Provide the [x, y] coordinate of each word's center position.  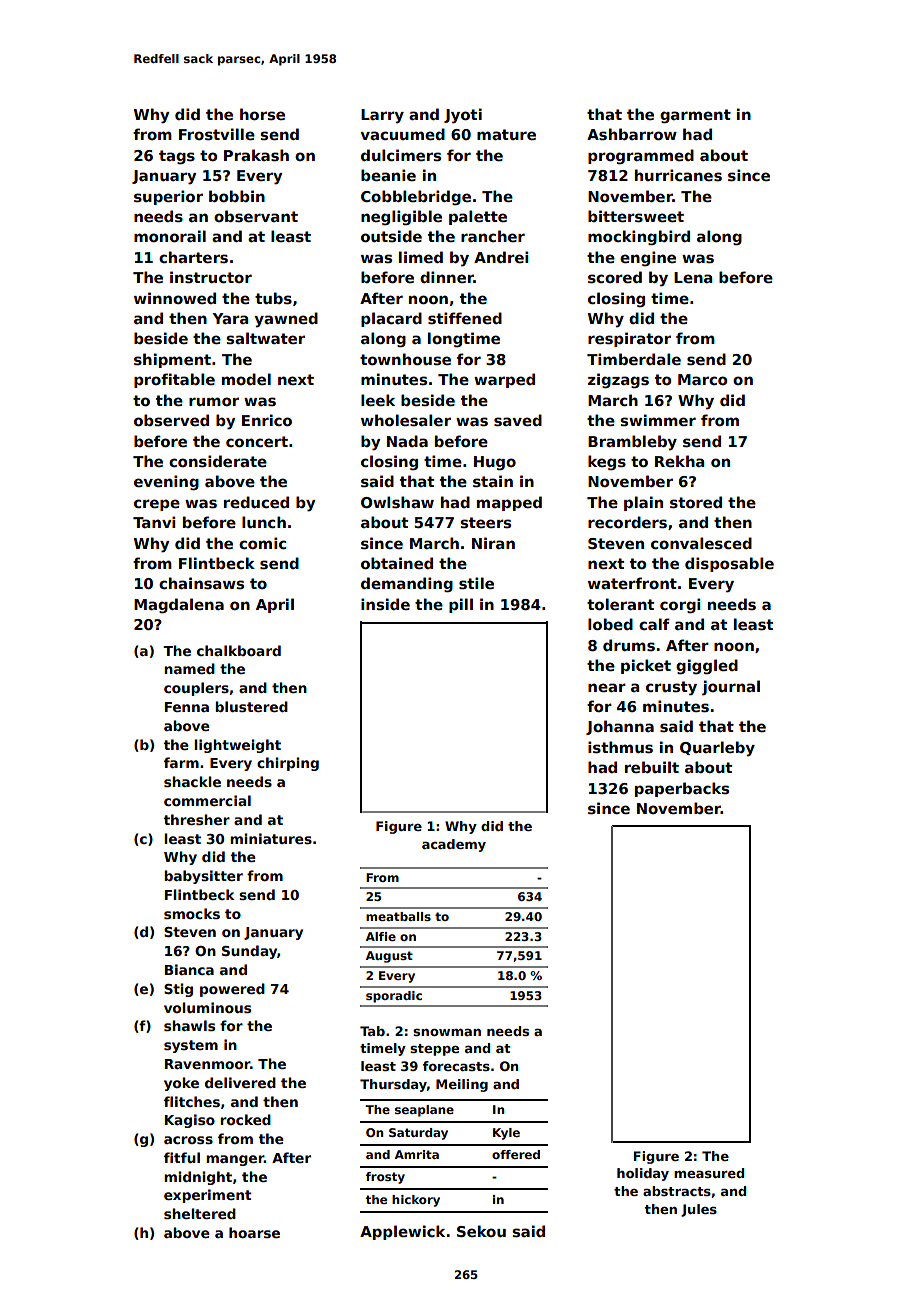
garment [695, 116]
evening [166, 483]
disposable [729, 564]
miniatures [271, 838]
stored [696, 502]
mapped [509, 503]
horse [262, 114]
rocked [245, 1119]
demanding [407, 585]
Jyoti [463, 116]
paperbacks [682, 789]
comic [262, 543]
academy [454, 845]
